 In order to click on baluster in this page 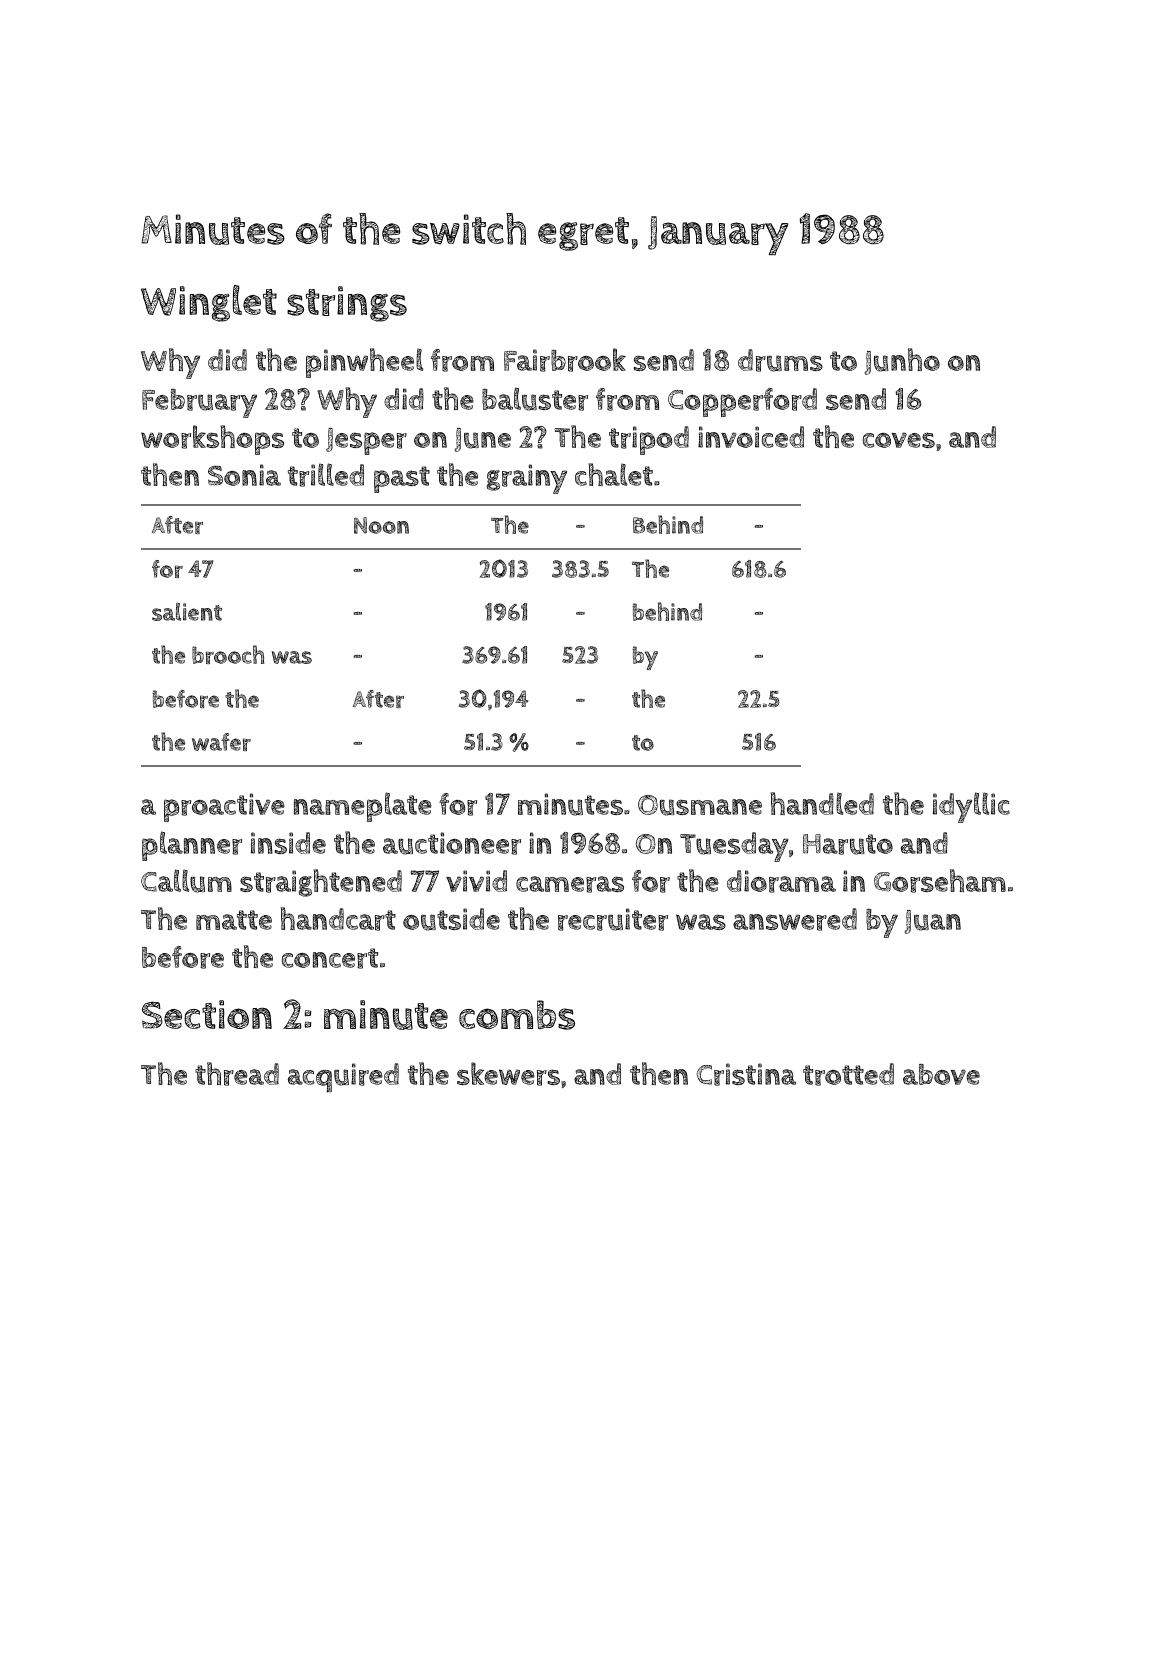, I will do `click(535, 399)`.
